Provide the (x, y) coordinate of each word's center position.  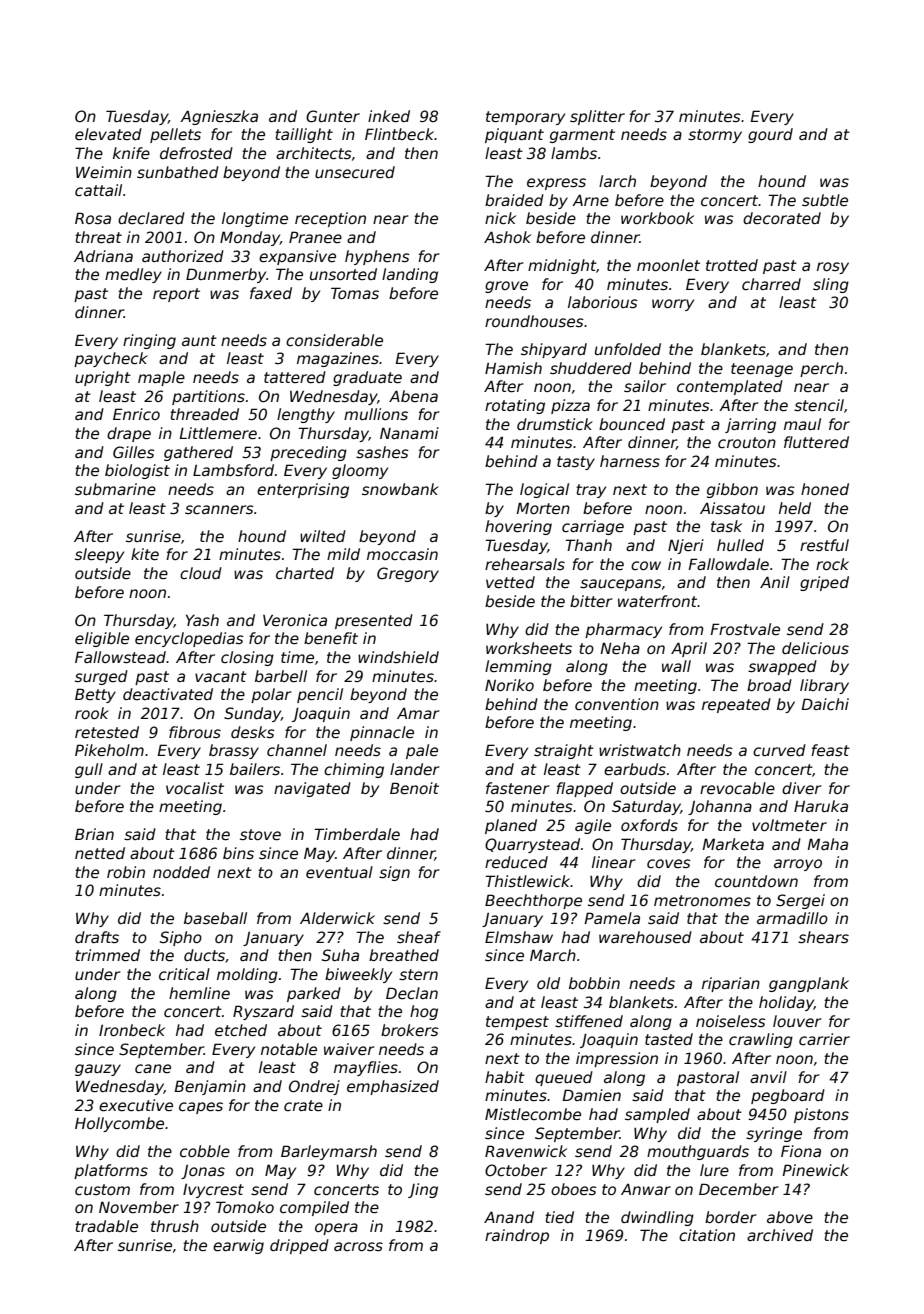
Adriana (103, 256)
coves (669, 863)
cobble (205, 1151)
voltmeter (789, 825)
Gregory (408, 574)
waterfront (658, 601)
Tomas (355, 293)
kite (145, 554)
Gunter (333, 116)
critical (184, 974)
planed (511, 826)
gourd (770, 135)
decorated (782, 218)
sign (394, 873)
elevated (108, 134)
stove (260, 834)
